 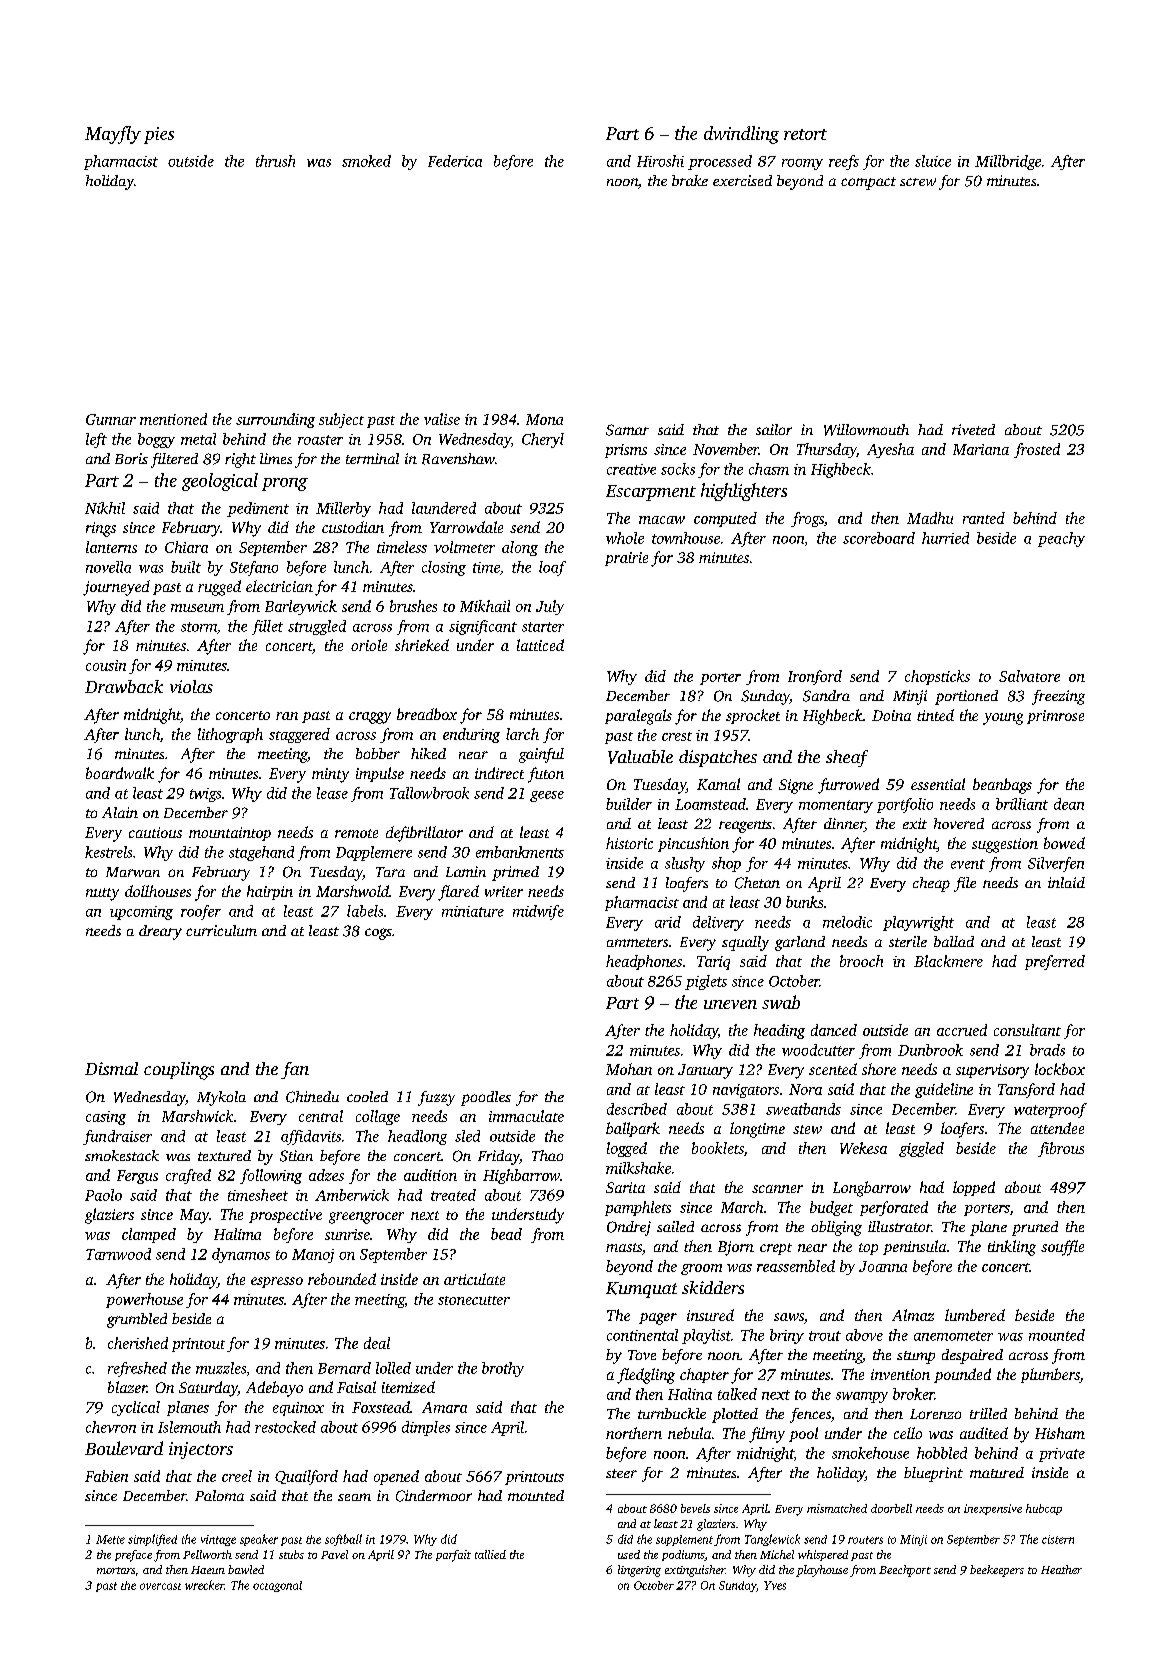 I want to click on seam, so click(x=354, y=1497).
